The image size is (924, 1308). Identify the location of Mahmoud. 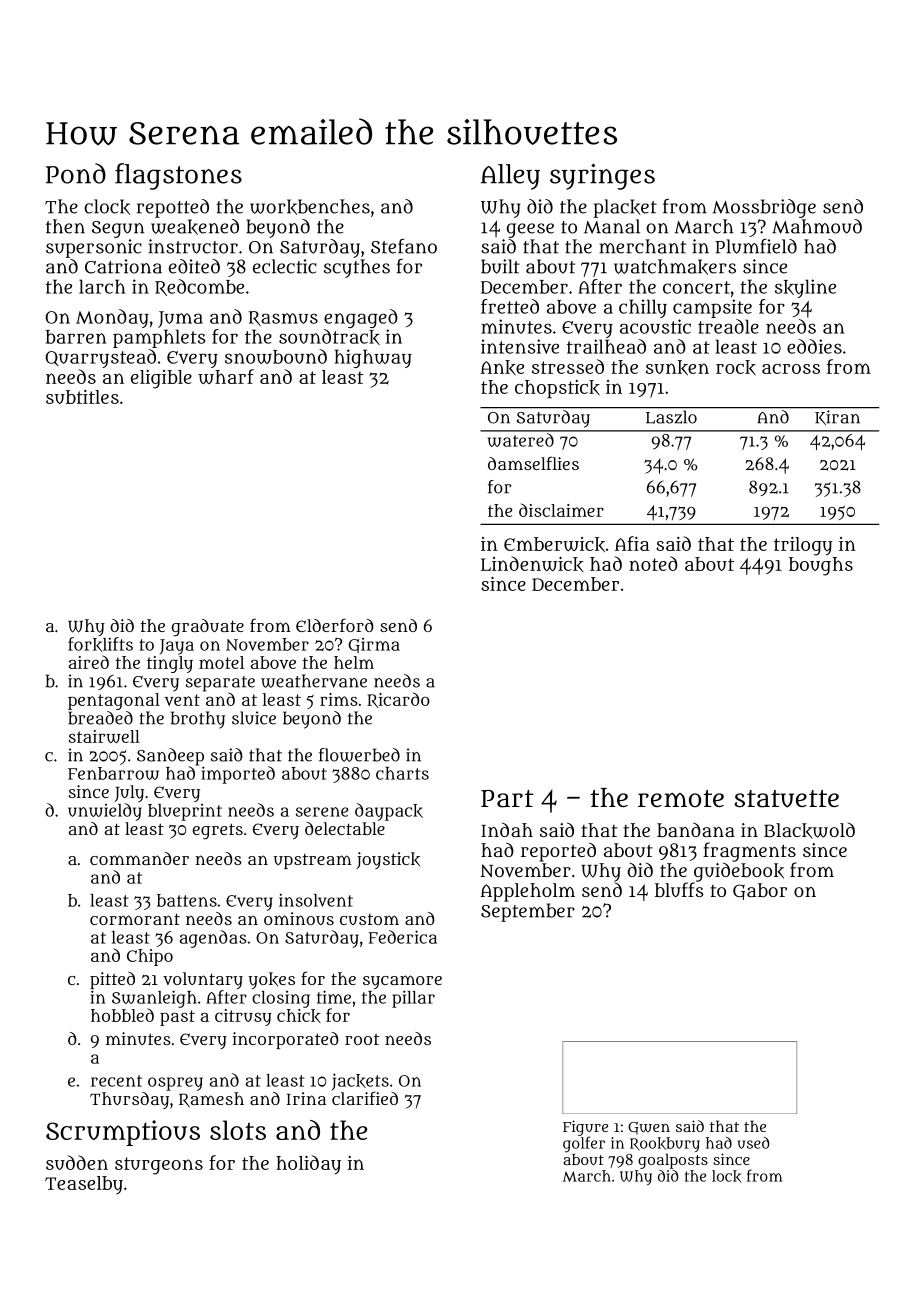
(817, 226).
